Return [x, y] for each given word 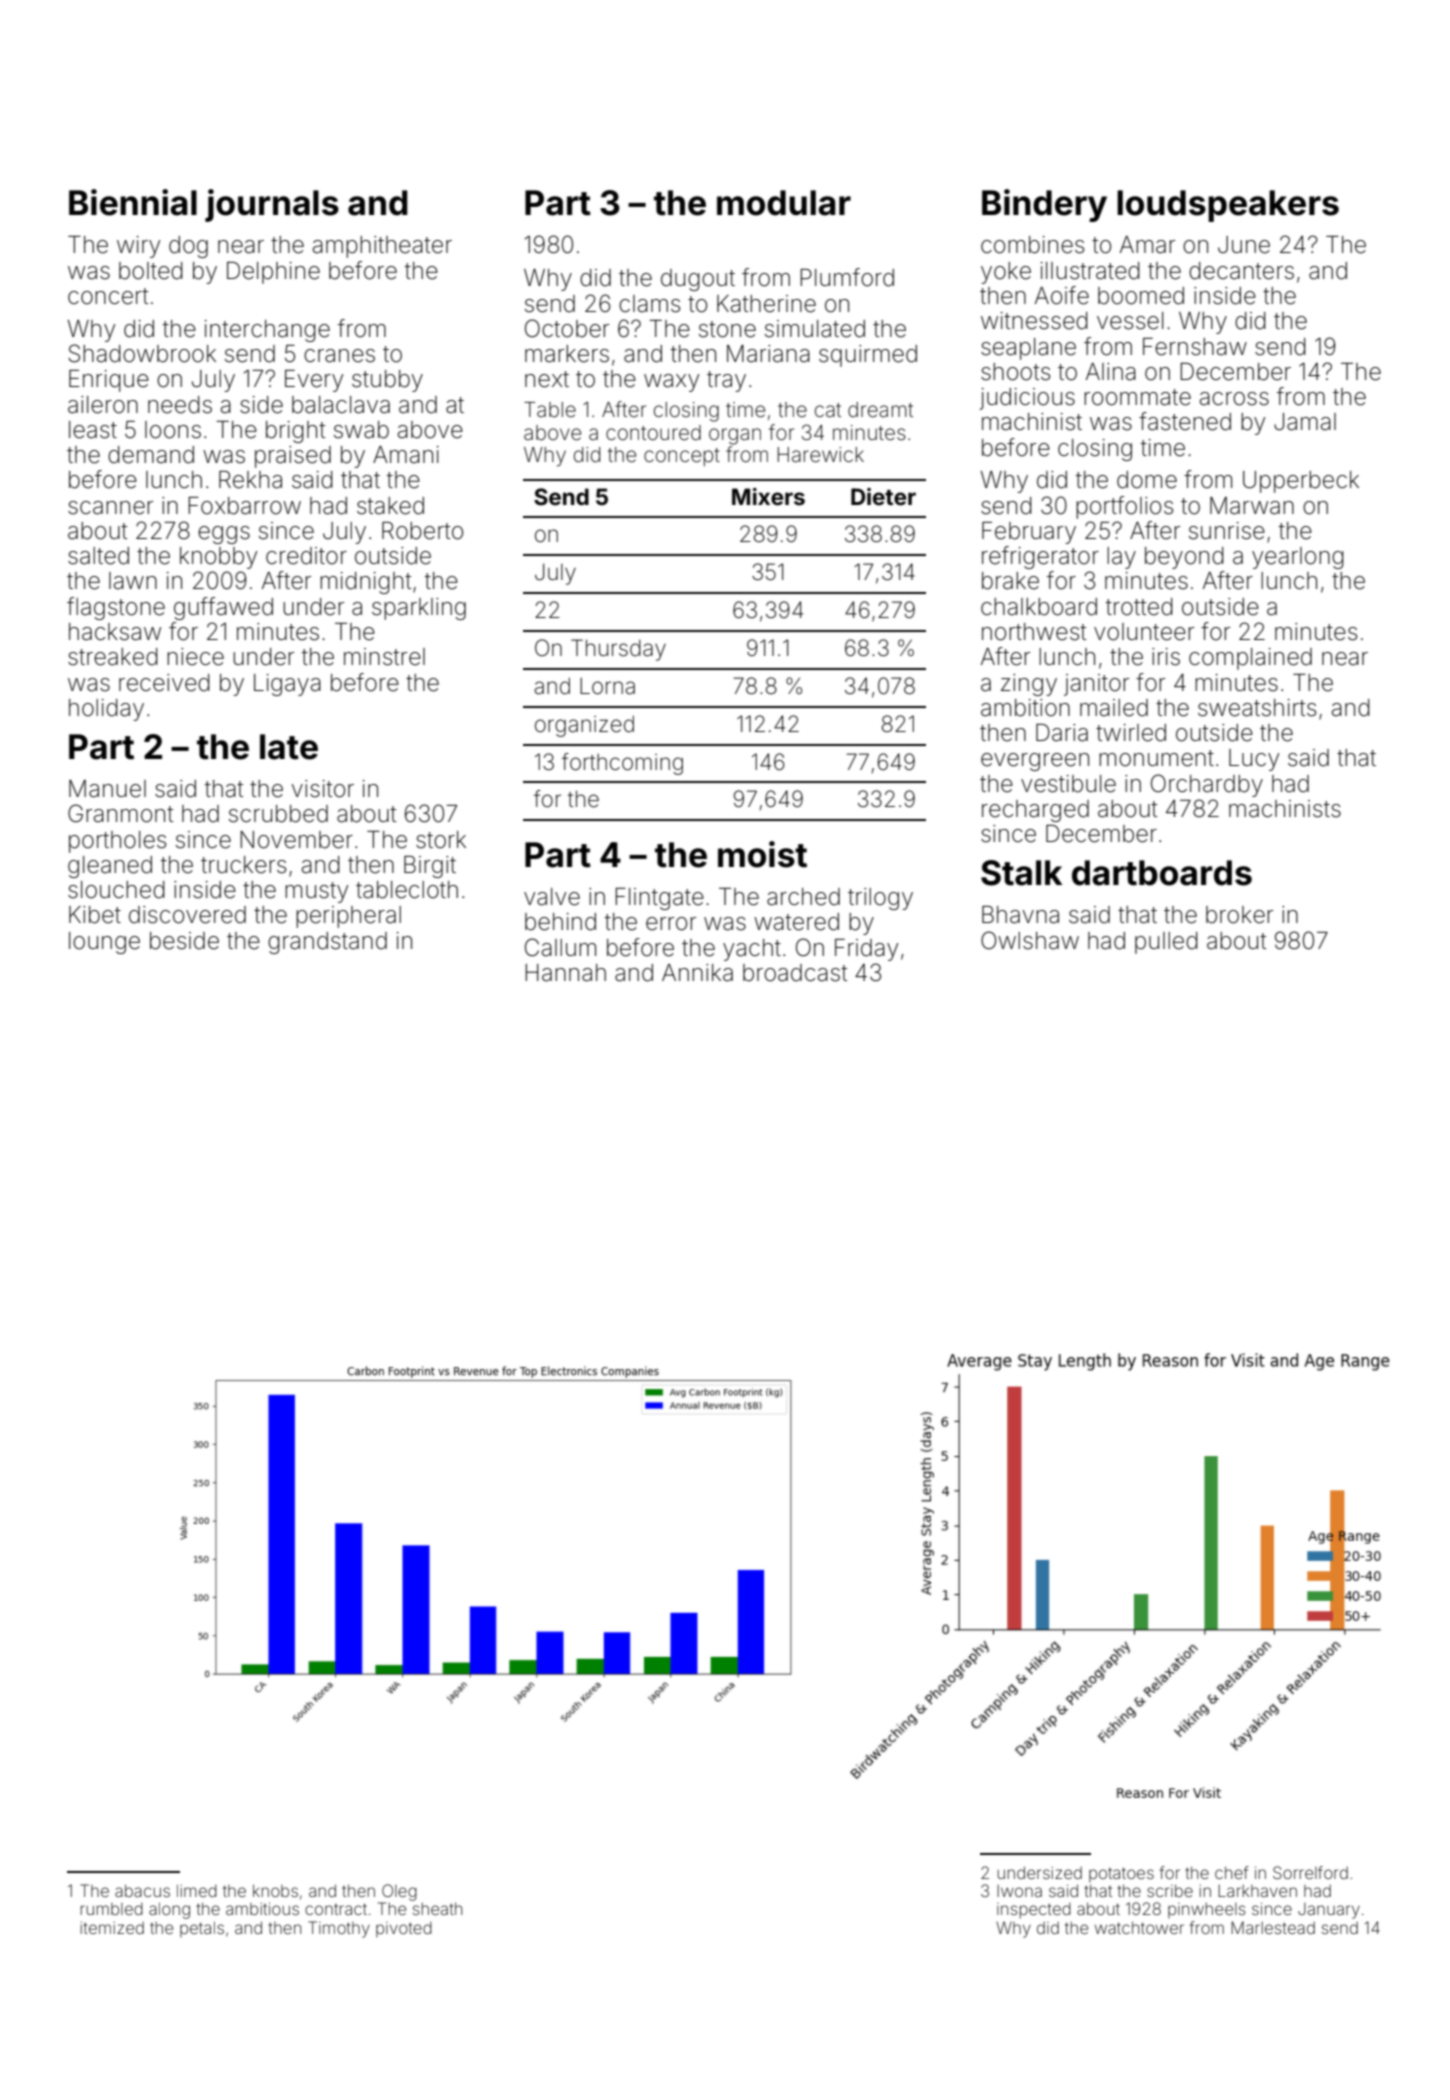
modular [784, 203]
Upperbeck [1301, 482]
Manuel [107, 789]
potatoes [1121, 1874]
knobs [275, 1890]
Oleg [399, 1892]
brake [1010, 581]
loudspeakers [1228, 206]
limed [197, 1890]
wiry [138, 247]
